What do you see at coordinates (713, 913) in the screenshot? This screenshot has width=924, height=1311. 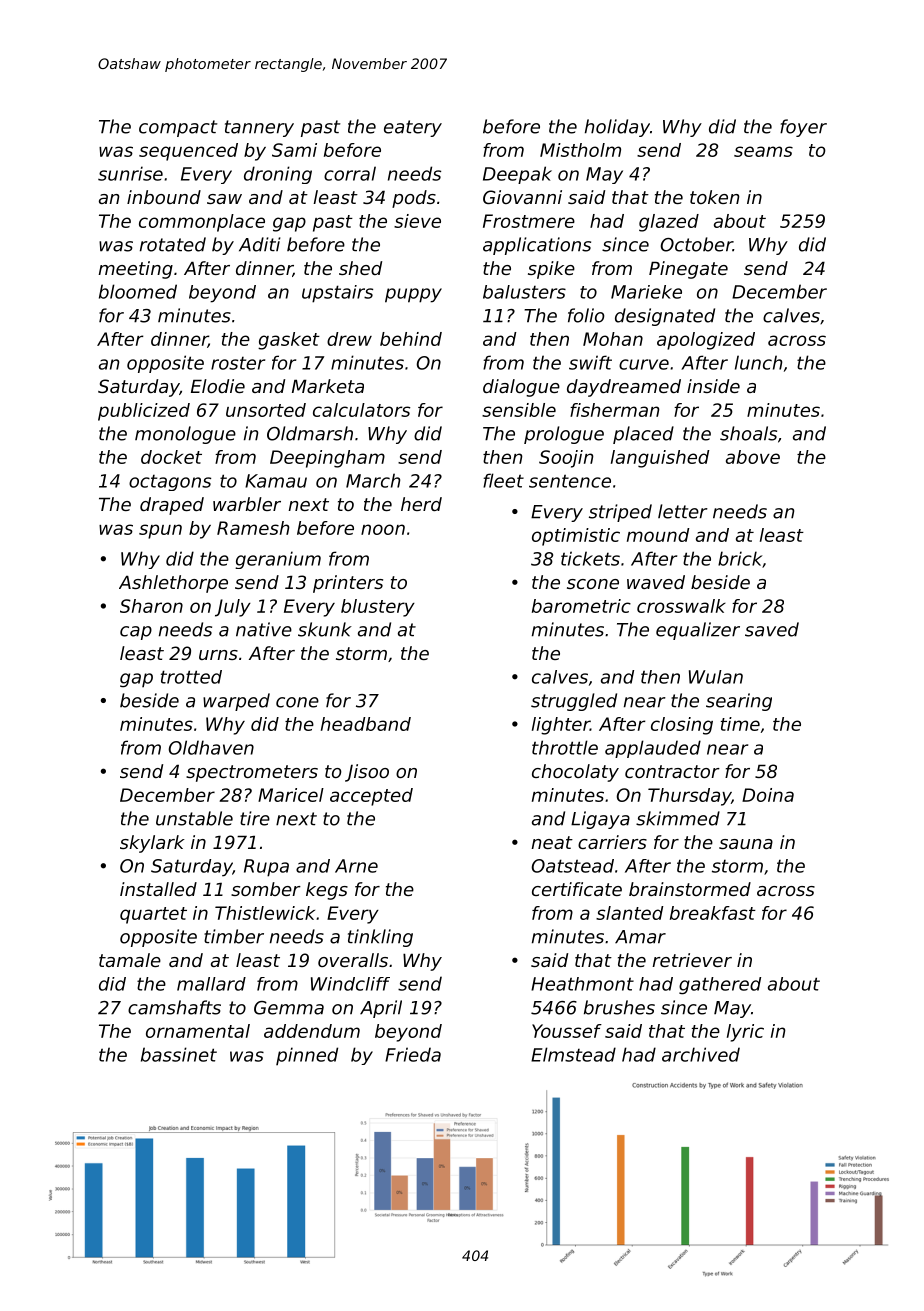 I see `breakfast` at bounding box center [713, 913].
